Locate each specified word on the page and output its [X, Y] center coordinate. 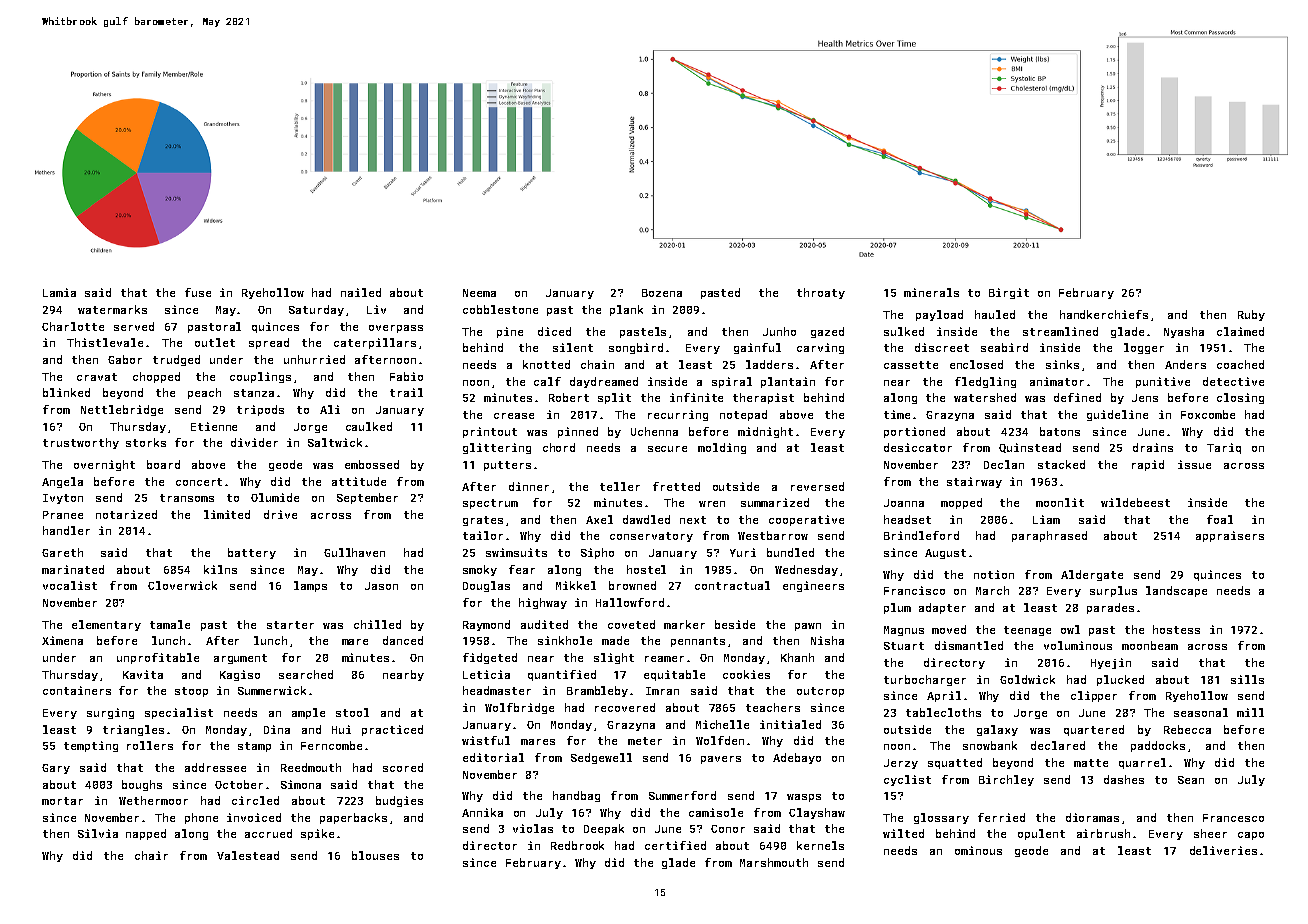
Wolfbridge [519, 708]
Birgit [1009, 293]
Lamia [59, 292]
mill [1250, 712]
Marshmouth [774, 862]
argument [240, 659]
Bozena [662, 293]
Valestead [248, 855]
